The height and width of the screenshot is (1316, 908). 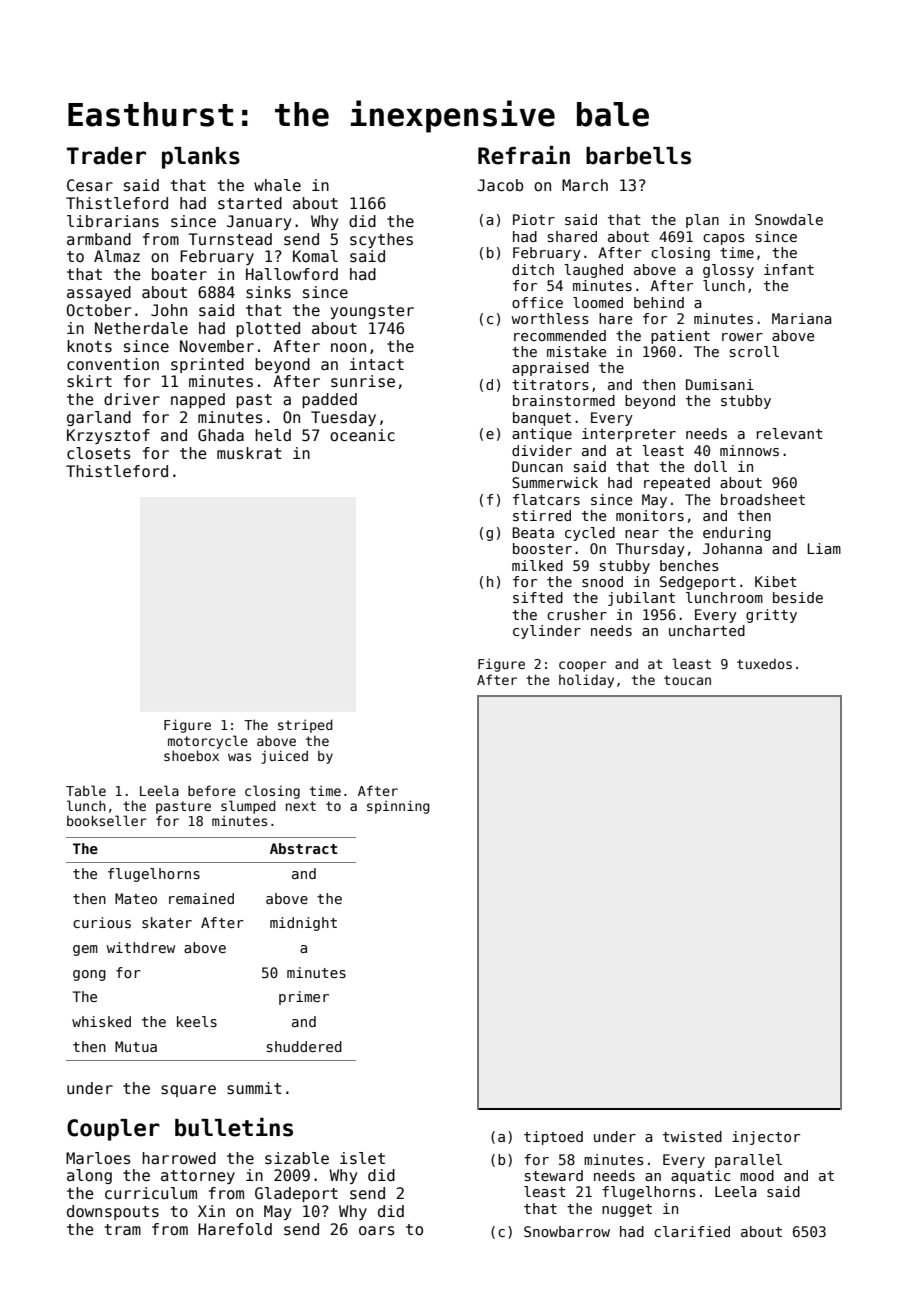 What do you see at coordinates (363, 381) in the screenshot?
I see `sunrise` at bounding box center [363, 381].
